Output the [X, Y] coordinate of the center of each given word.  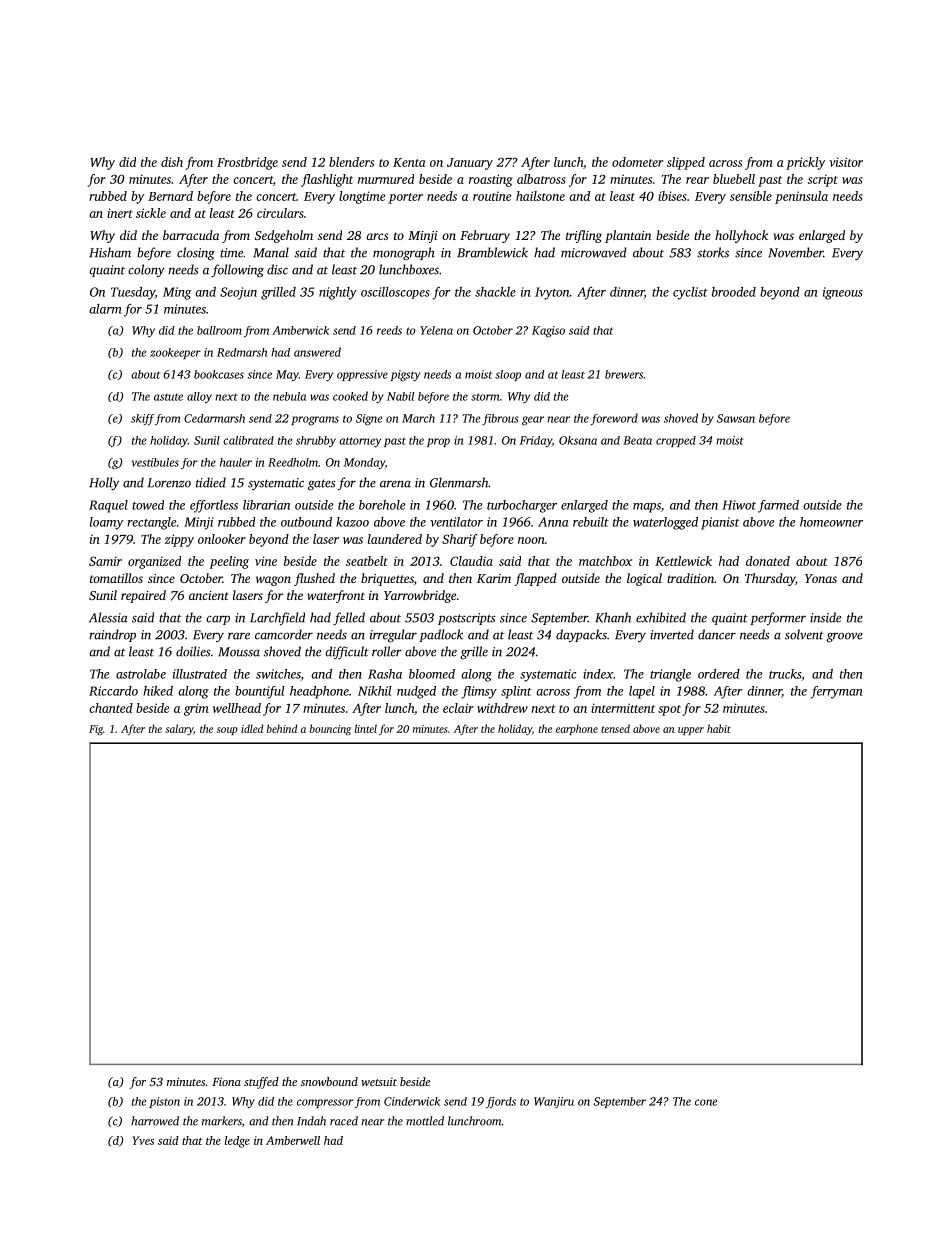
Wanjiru [554, 1102]
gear [533, 420]
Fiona [226, 1081]
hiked [158, 691]
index [598, 674]
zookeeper [175, 353]
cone [706, 1102]
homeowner [831, 522]
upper [691, 731]
